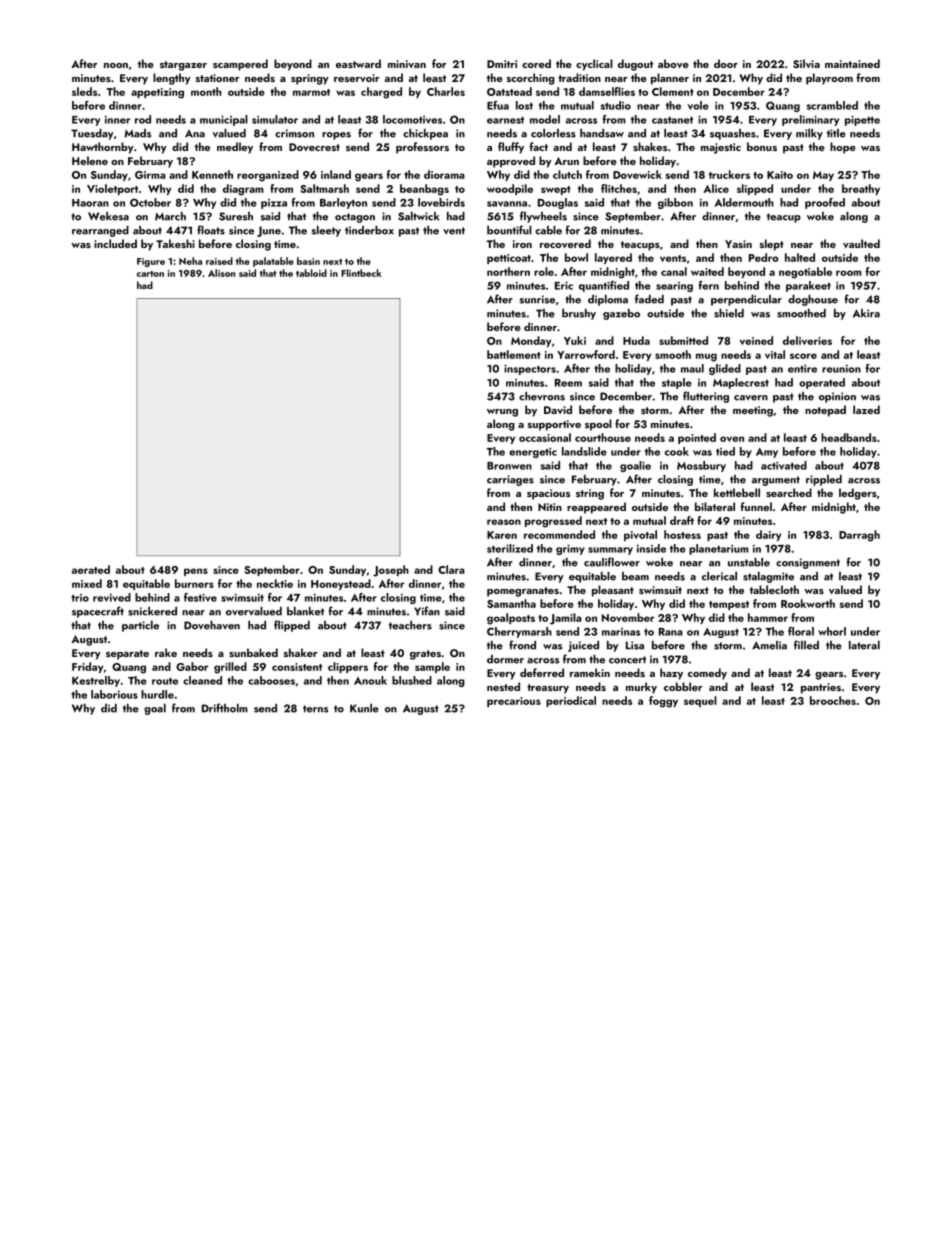 The width and height of the image is (952, 1233). What do you see at coordinates (836, 133) in the image?
I see `title` at bounding box center [836, 133].
